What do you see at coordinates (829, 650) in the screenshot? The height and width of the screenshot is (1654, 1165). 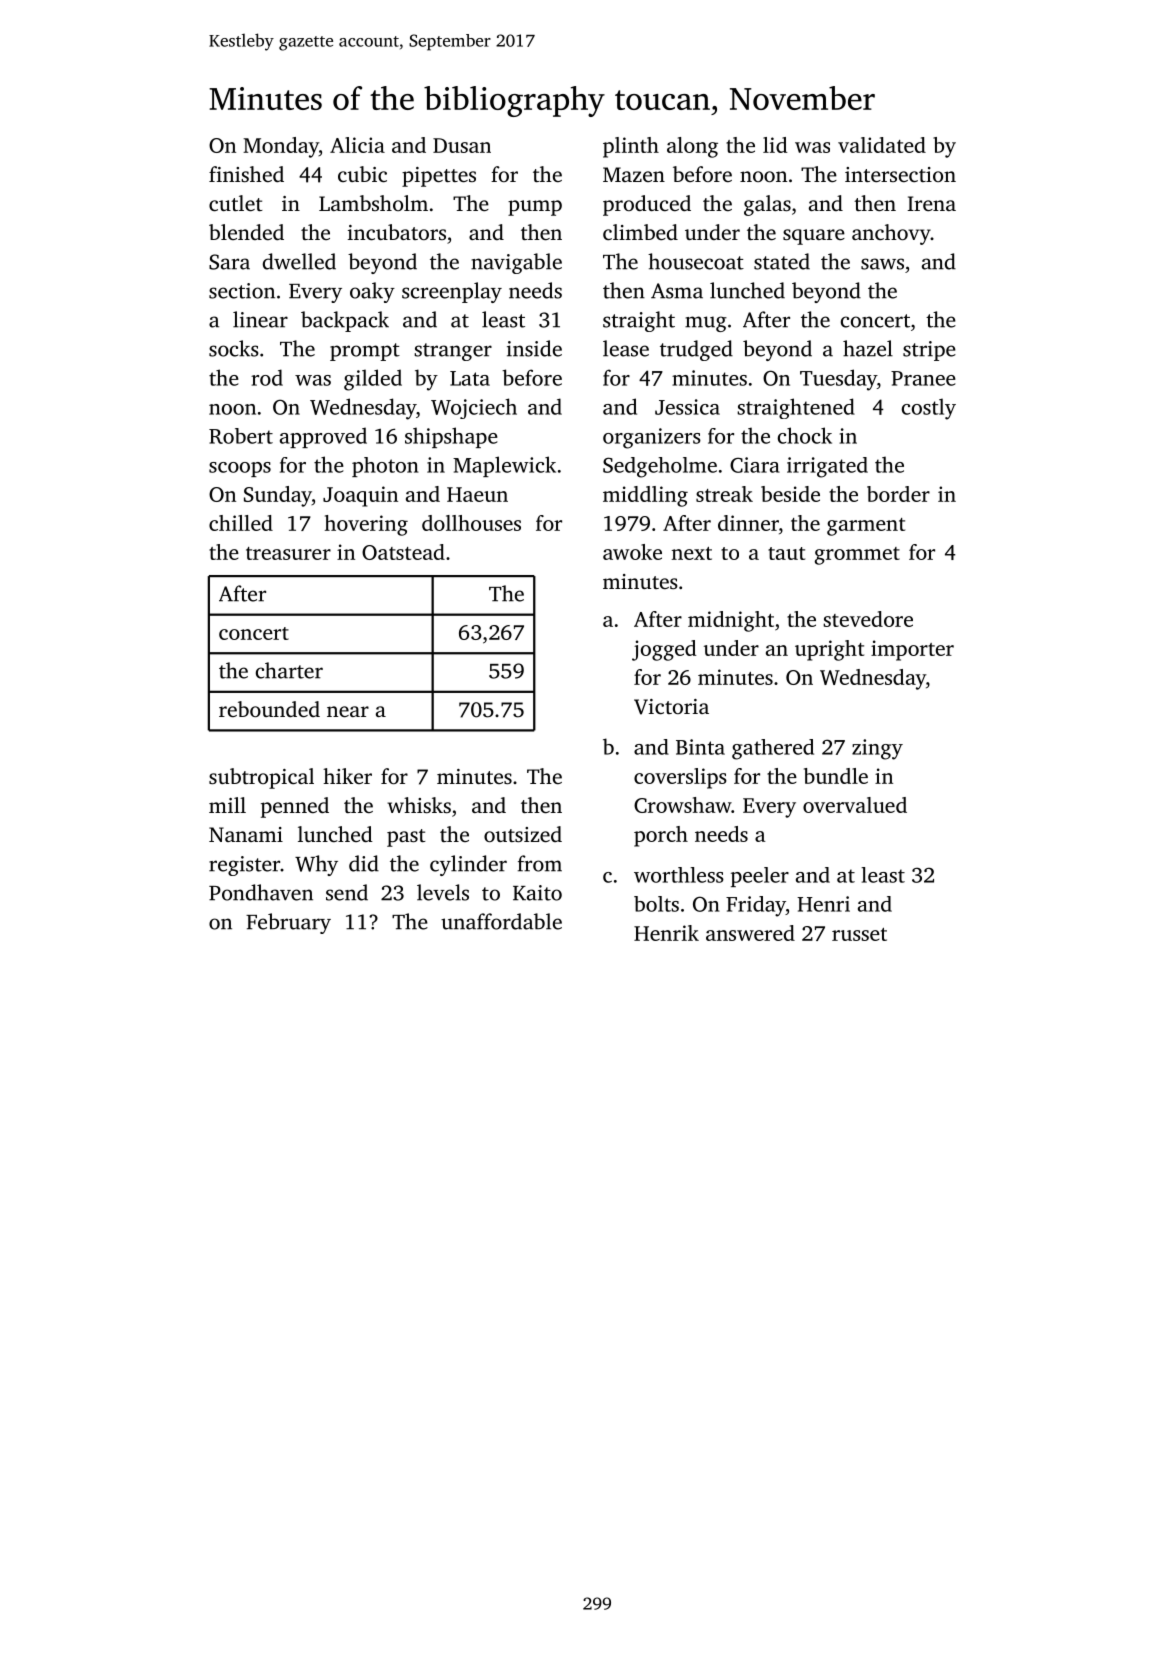 I see `upright` at bounding box center [829, 650].
